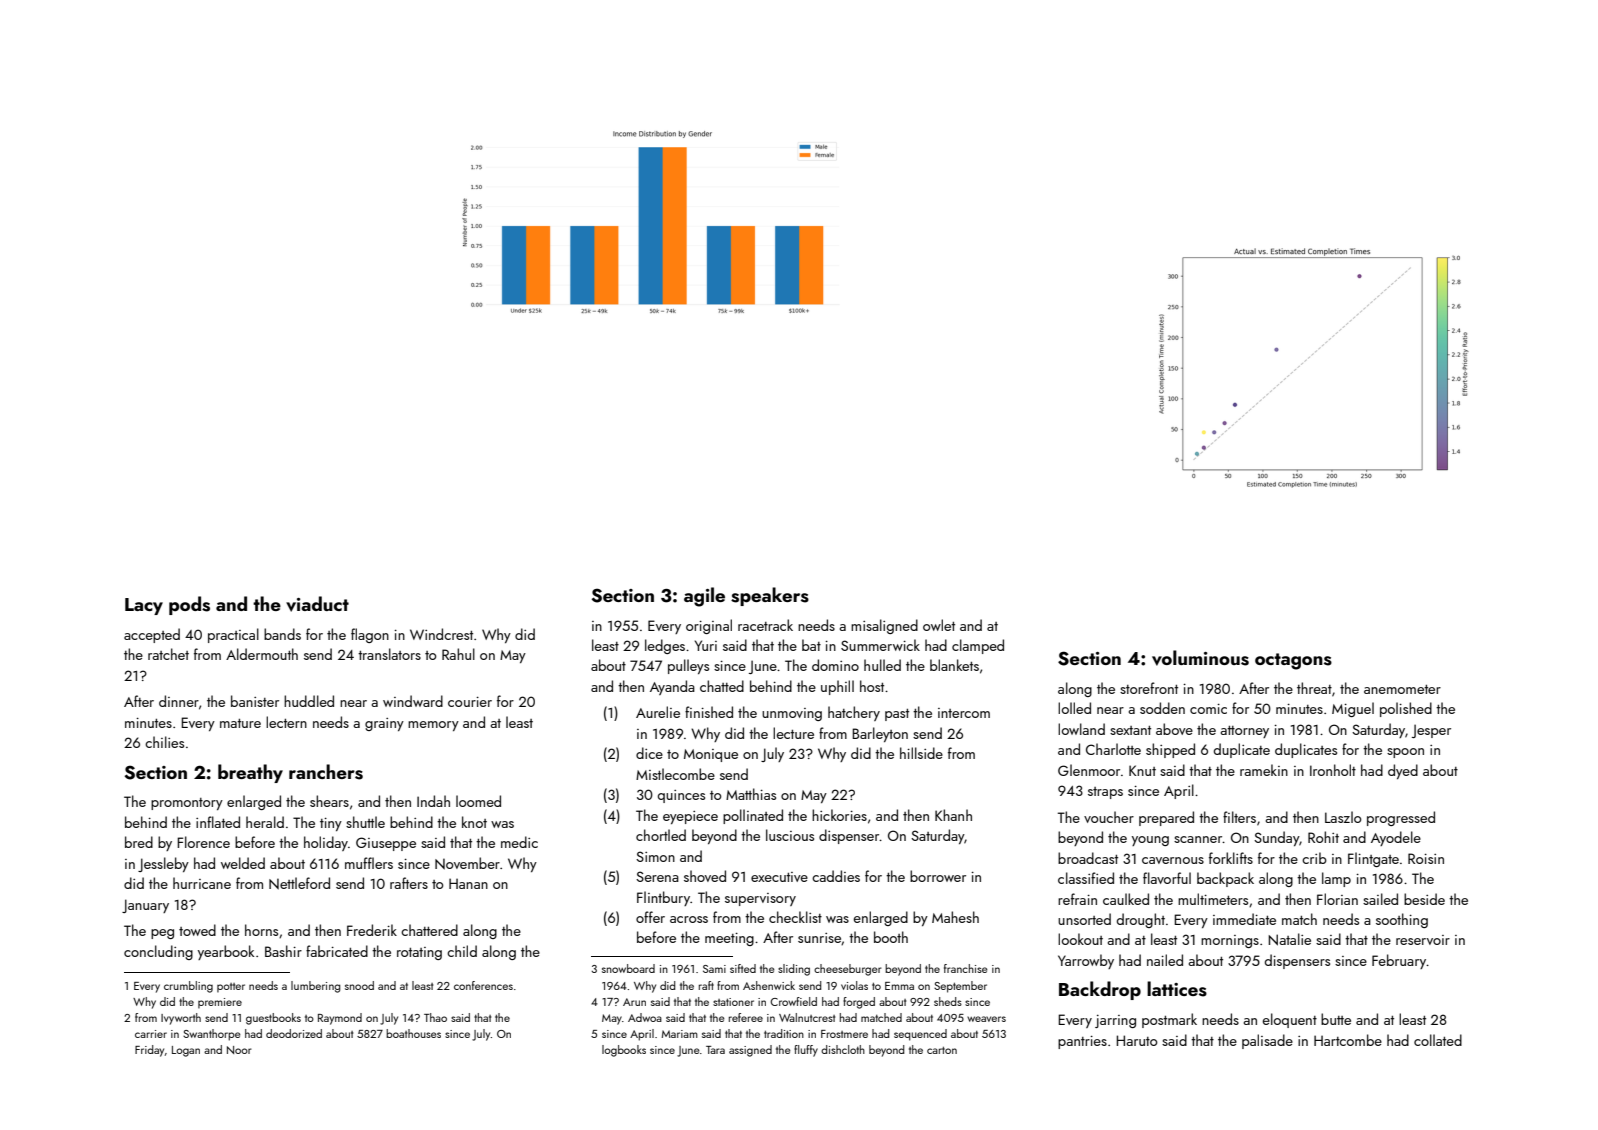 The image size is (1598, 1130). What do you see at coordinates (1333, 770) in the screenshot?
I see `Ironholt` at bounding box center [1333, 770].
